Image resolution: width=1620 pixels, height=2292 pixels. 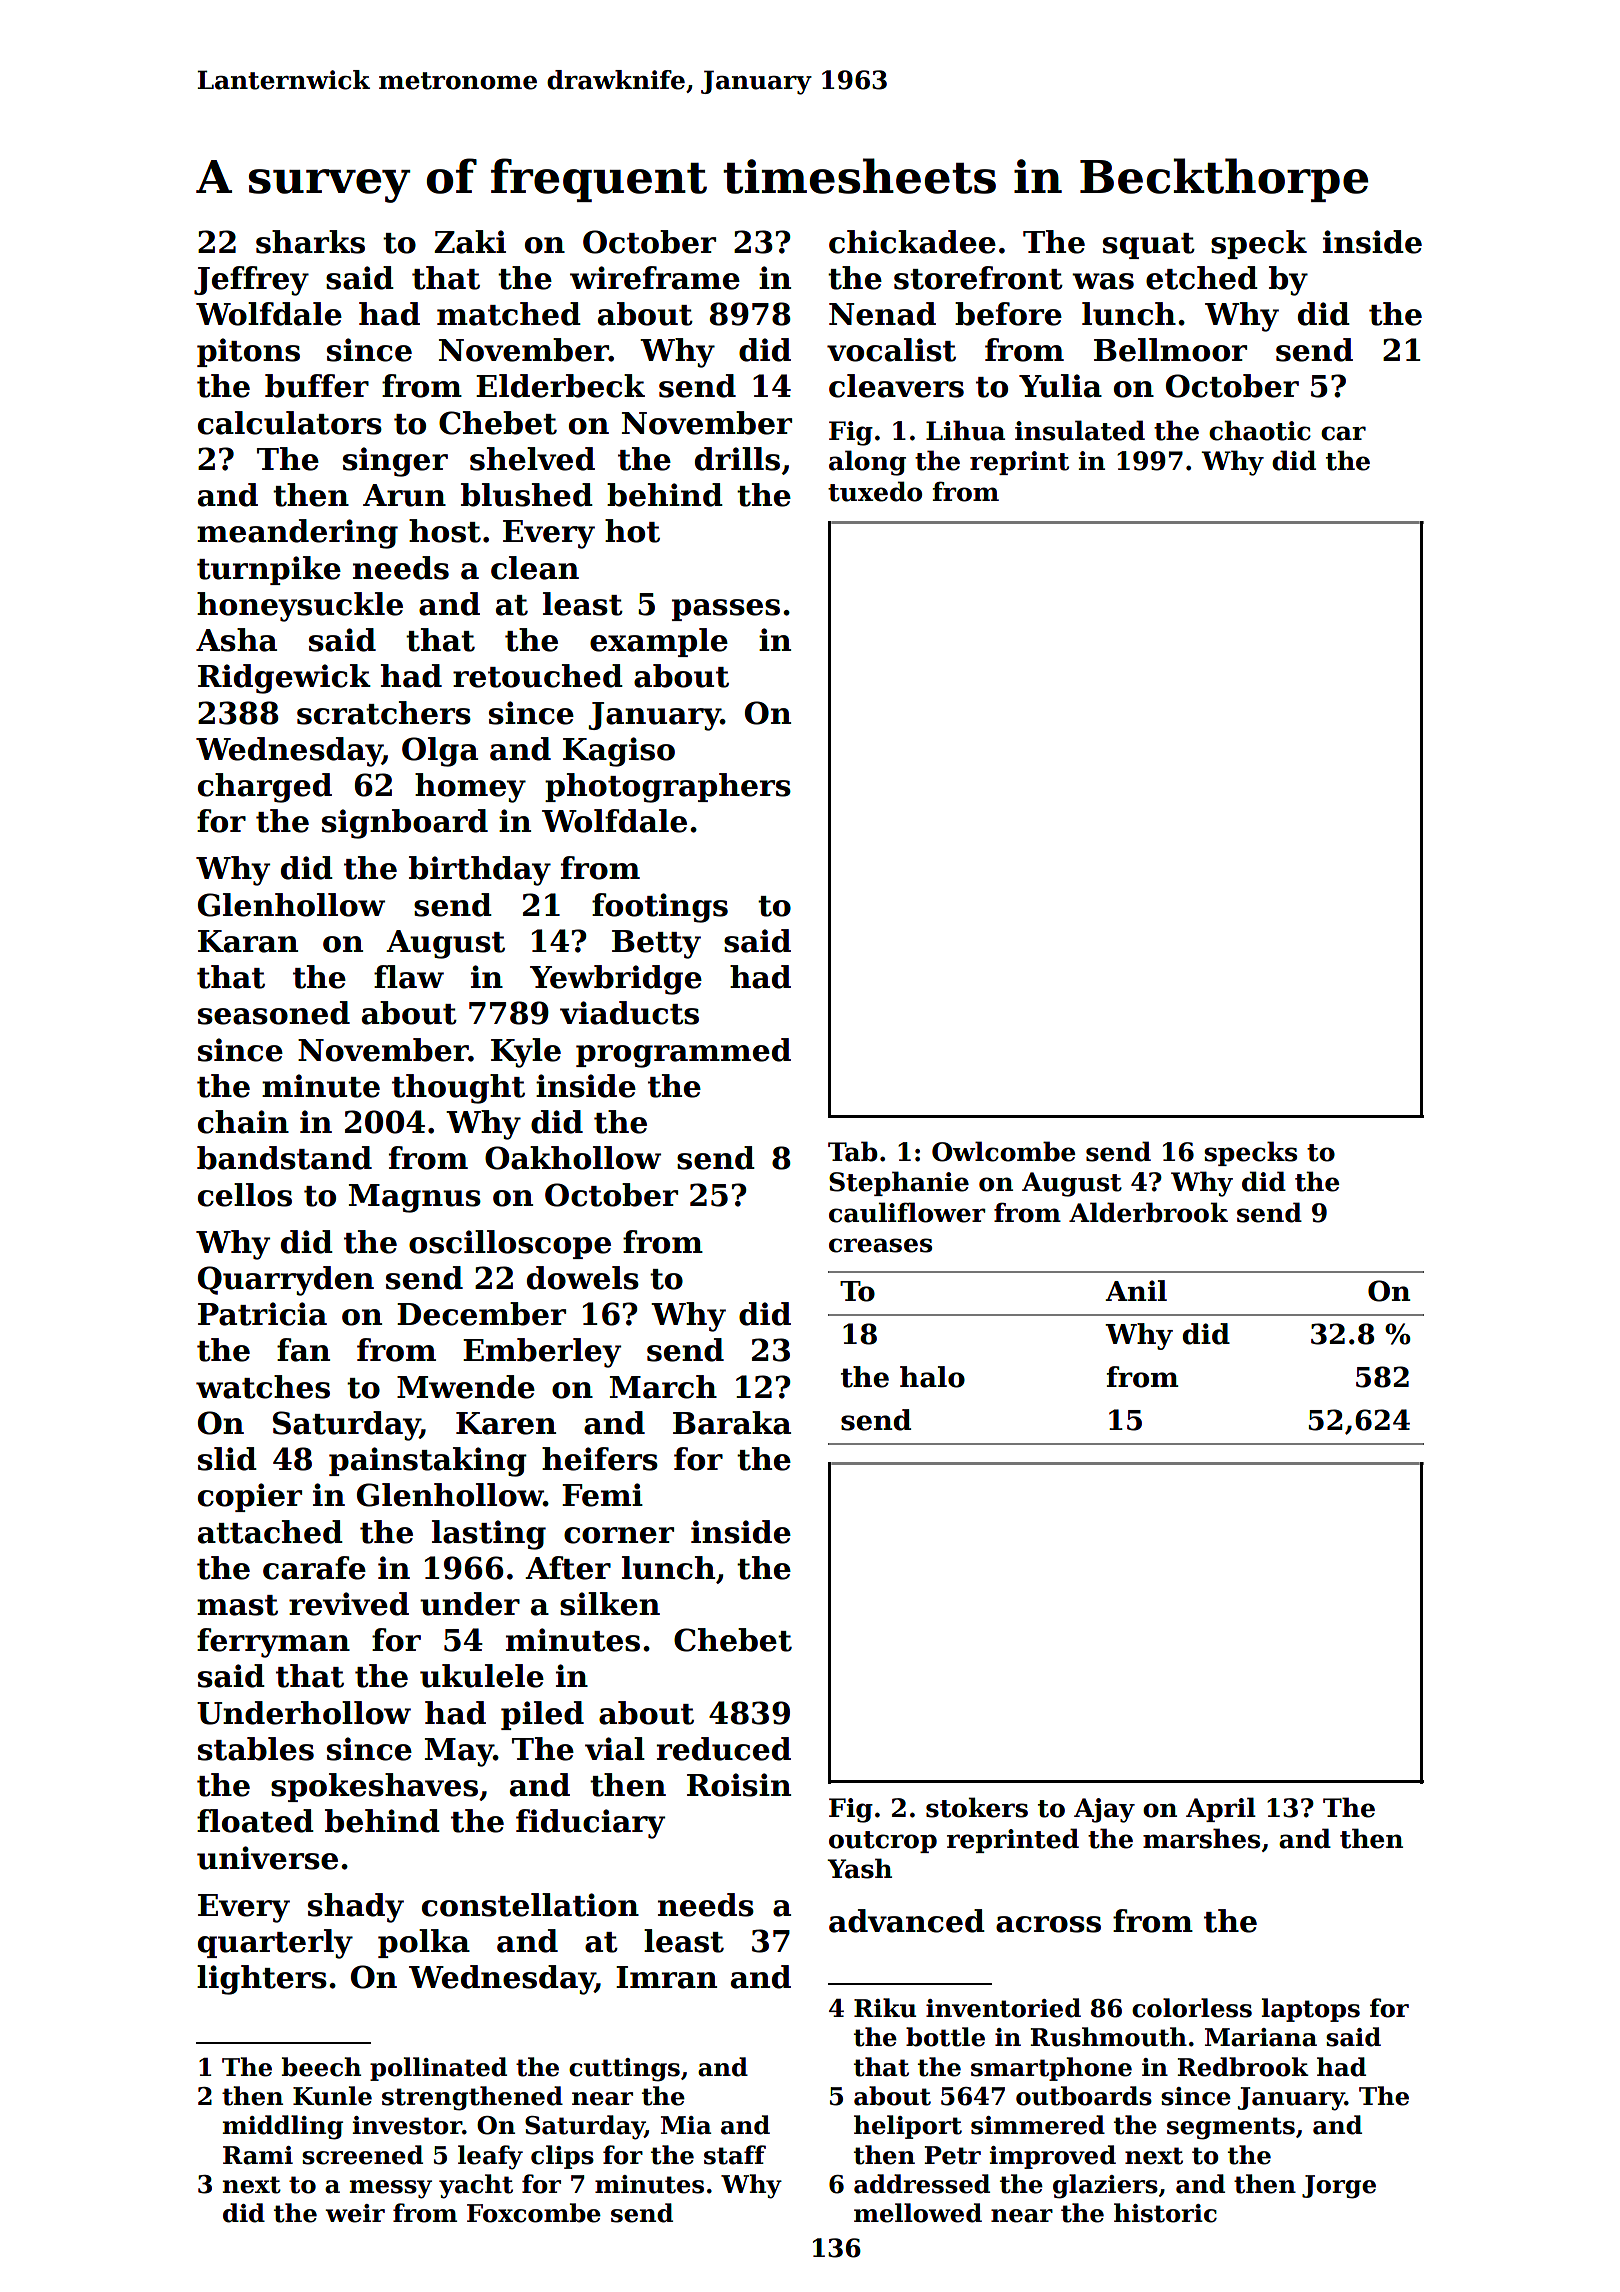 What do you see at coordinates (1148, 1212) in the image?
I see `Alderbrook` at bounding box center [1148, 1212].
